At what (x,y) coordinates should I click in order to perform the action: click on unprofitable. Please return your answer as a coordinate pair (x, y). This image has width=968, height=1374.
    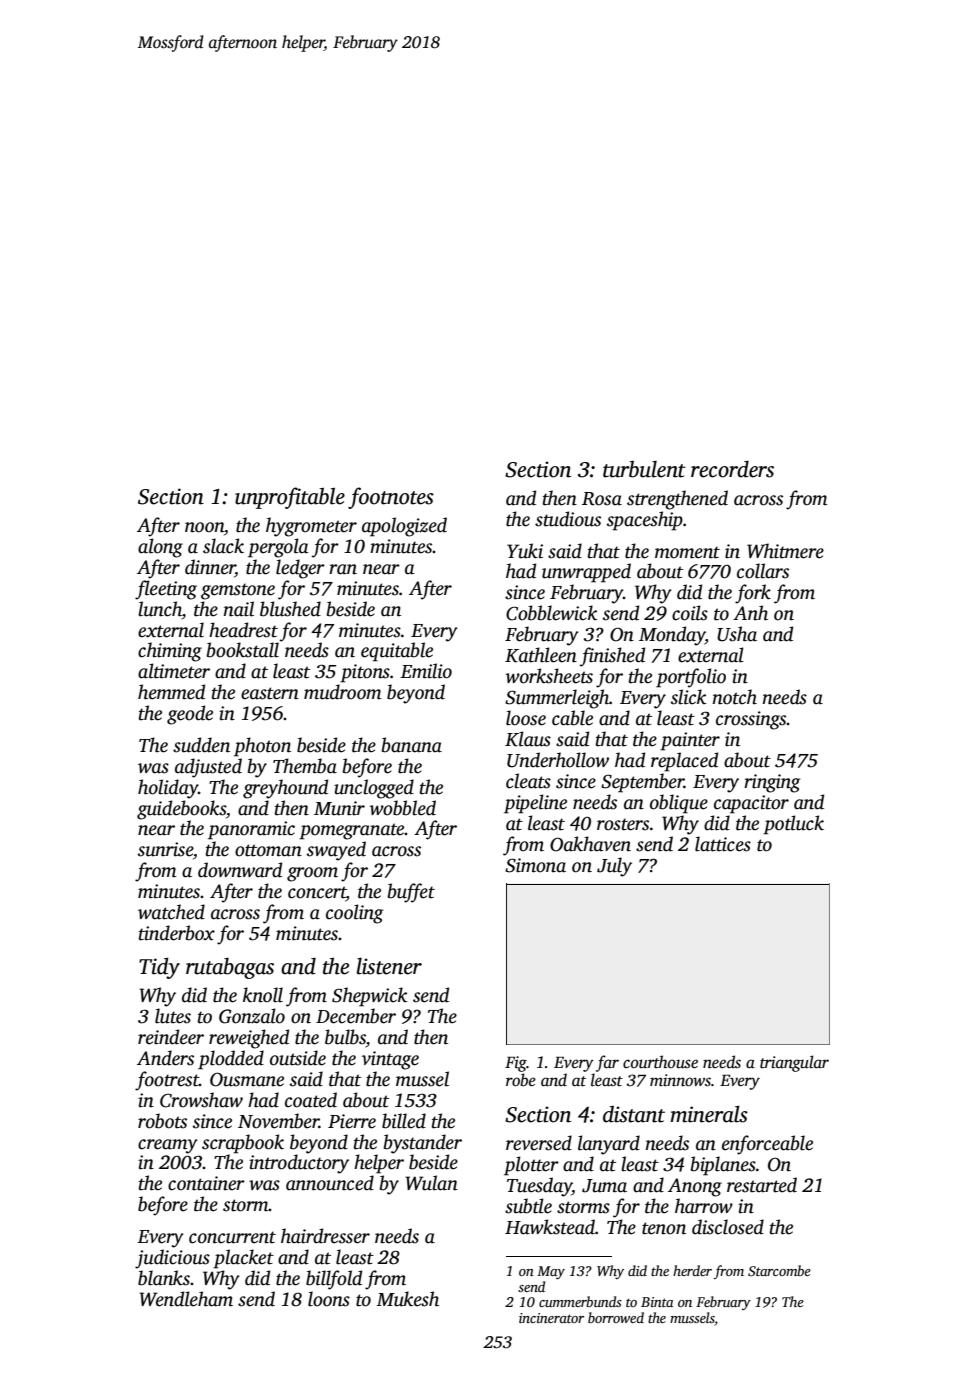
    Looking at the image, I should click on (290, 498).
